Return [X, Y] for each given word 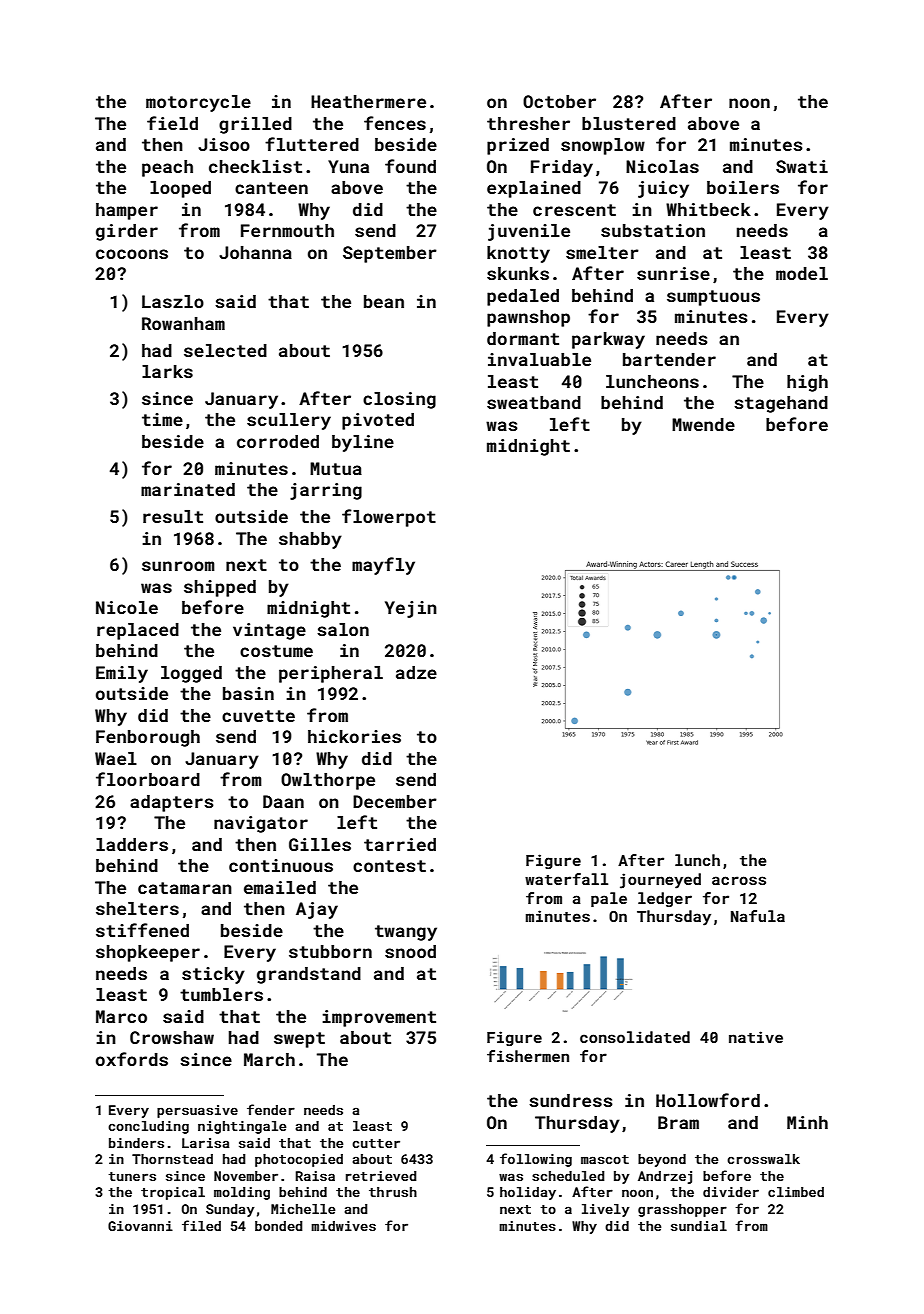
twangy [406, 933]
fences [395, 123]
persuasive [197, 1111]
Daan [283, 801]
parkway [608, 340]
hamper [127, 211]
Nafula [758, 916]
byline [363, 443]
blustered [629, 123]
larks [167, 371]
